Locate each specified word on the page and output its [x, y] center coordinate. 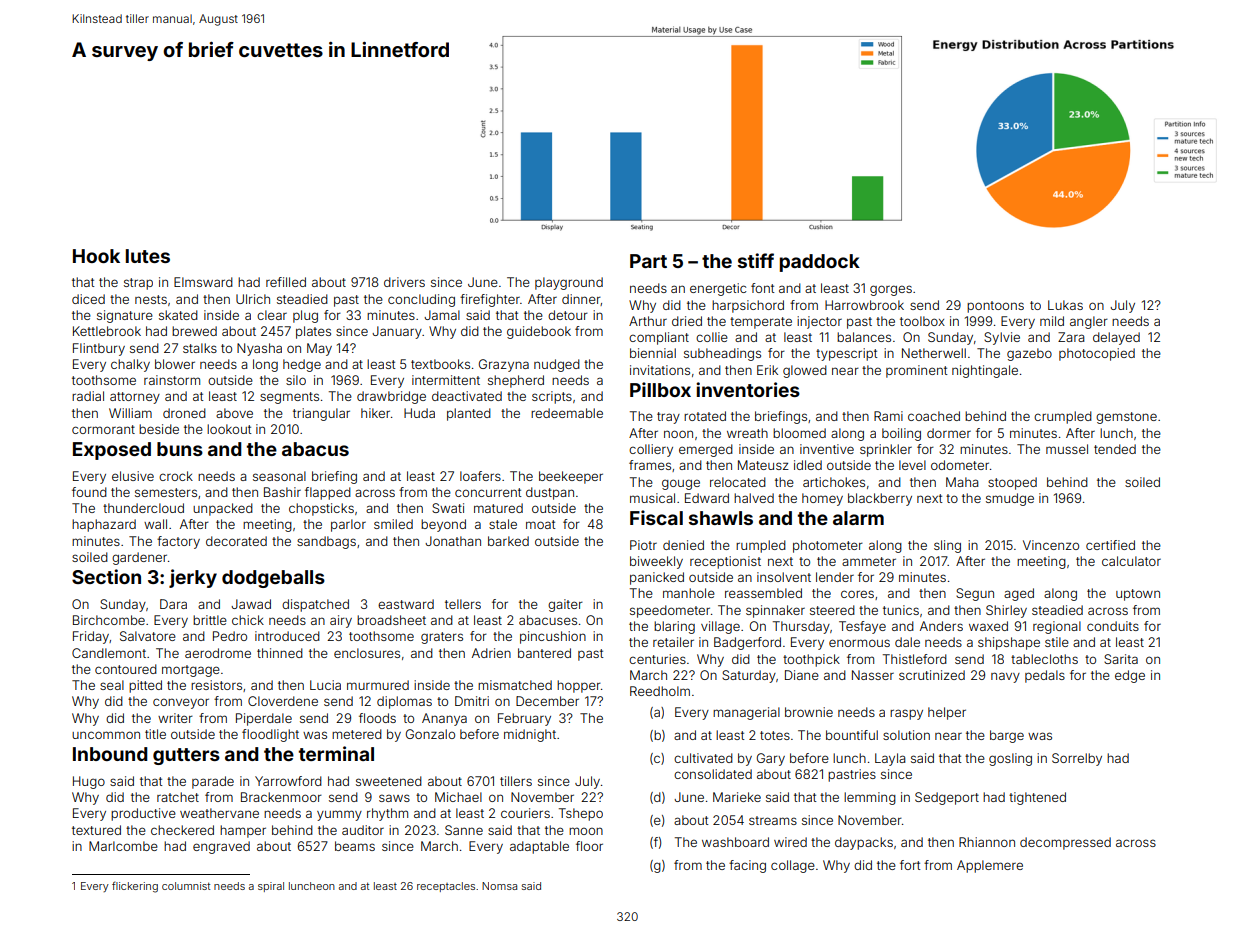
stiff [756, 260]
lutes [148, 256]
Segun [975, 594]
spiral [271, 887]
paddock [820, 263]
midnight [530, 735]
